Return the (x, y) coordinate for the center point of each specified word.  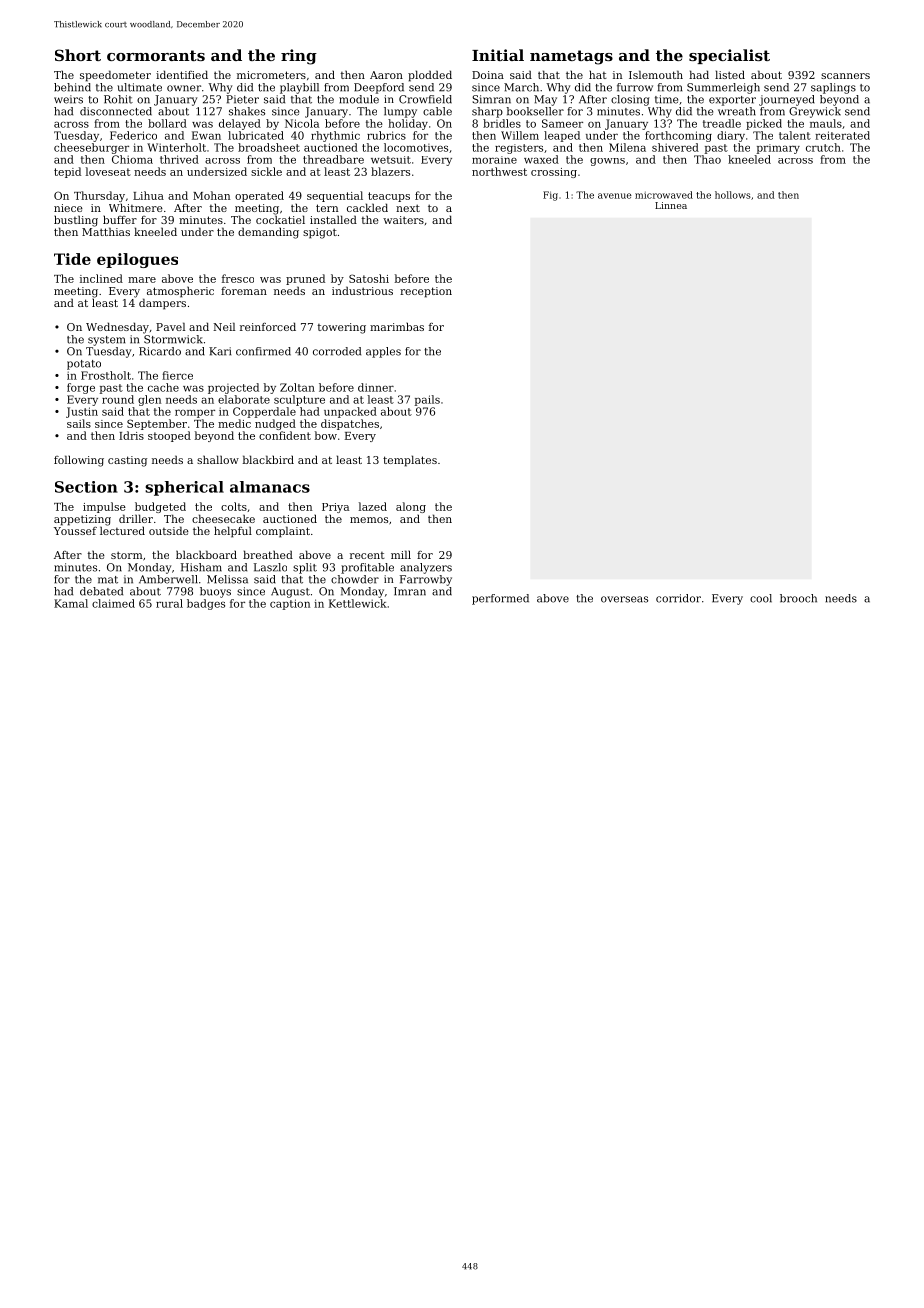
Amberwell (168, 579)
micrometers (271, 75)
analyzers (426, 568)
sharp (487, 112)
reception (426, 292)
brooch (798, 598)
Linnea (671, 205)
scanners (845, 76)
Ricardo (160, 351)
